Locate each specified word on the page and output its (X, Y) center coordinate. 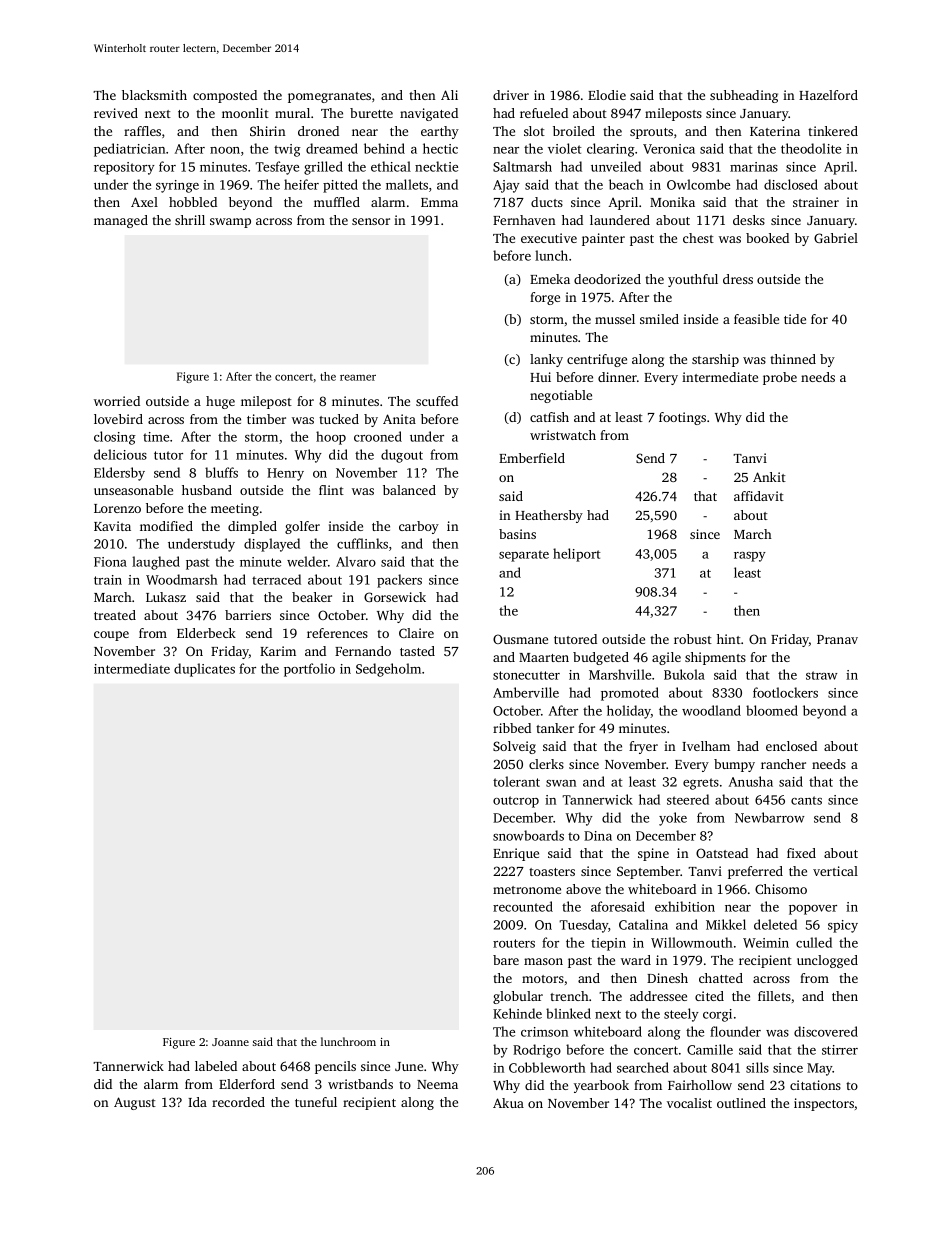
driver (511, 95)
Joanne (230, 1042)
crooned (378, 436)
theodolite (811, 148)
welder (307, 561)
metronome (527, 890)
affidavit (759, 496)
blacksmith (154, 95)
